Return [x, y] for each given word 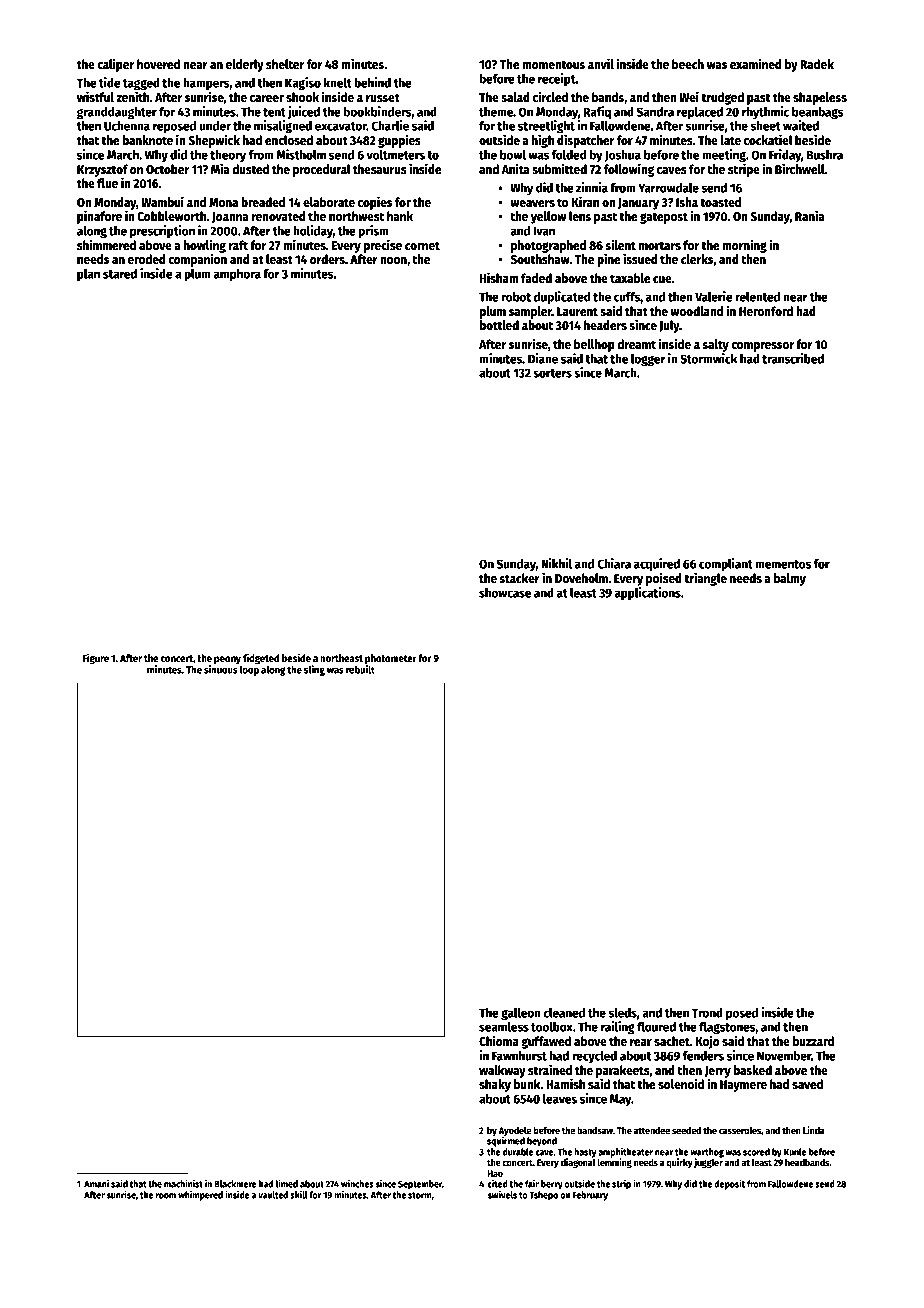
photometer [391, 659]
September [420, 1185]
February [590, 1196]
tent [274, 112]
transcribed [793, 358]
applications [647, 593]
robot [516, 297]
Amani [96, 1184]
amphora [237, 275]
